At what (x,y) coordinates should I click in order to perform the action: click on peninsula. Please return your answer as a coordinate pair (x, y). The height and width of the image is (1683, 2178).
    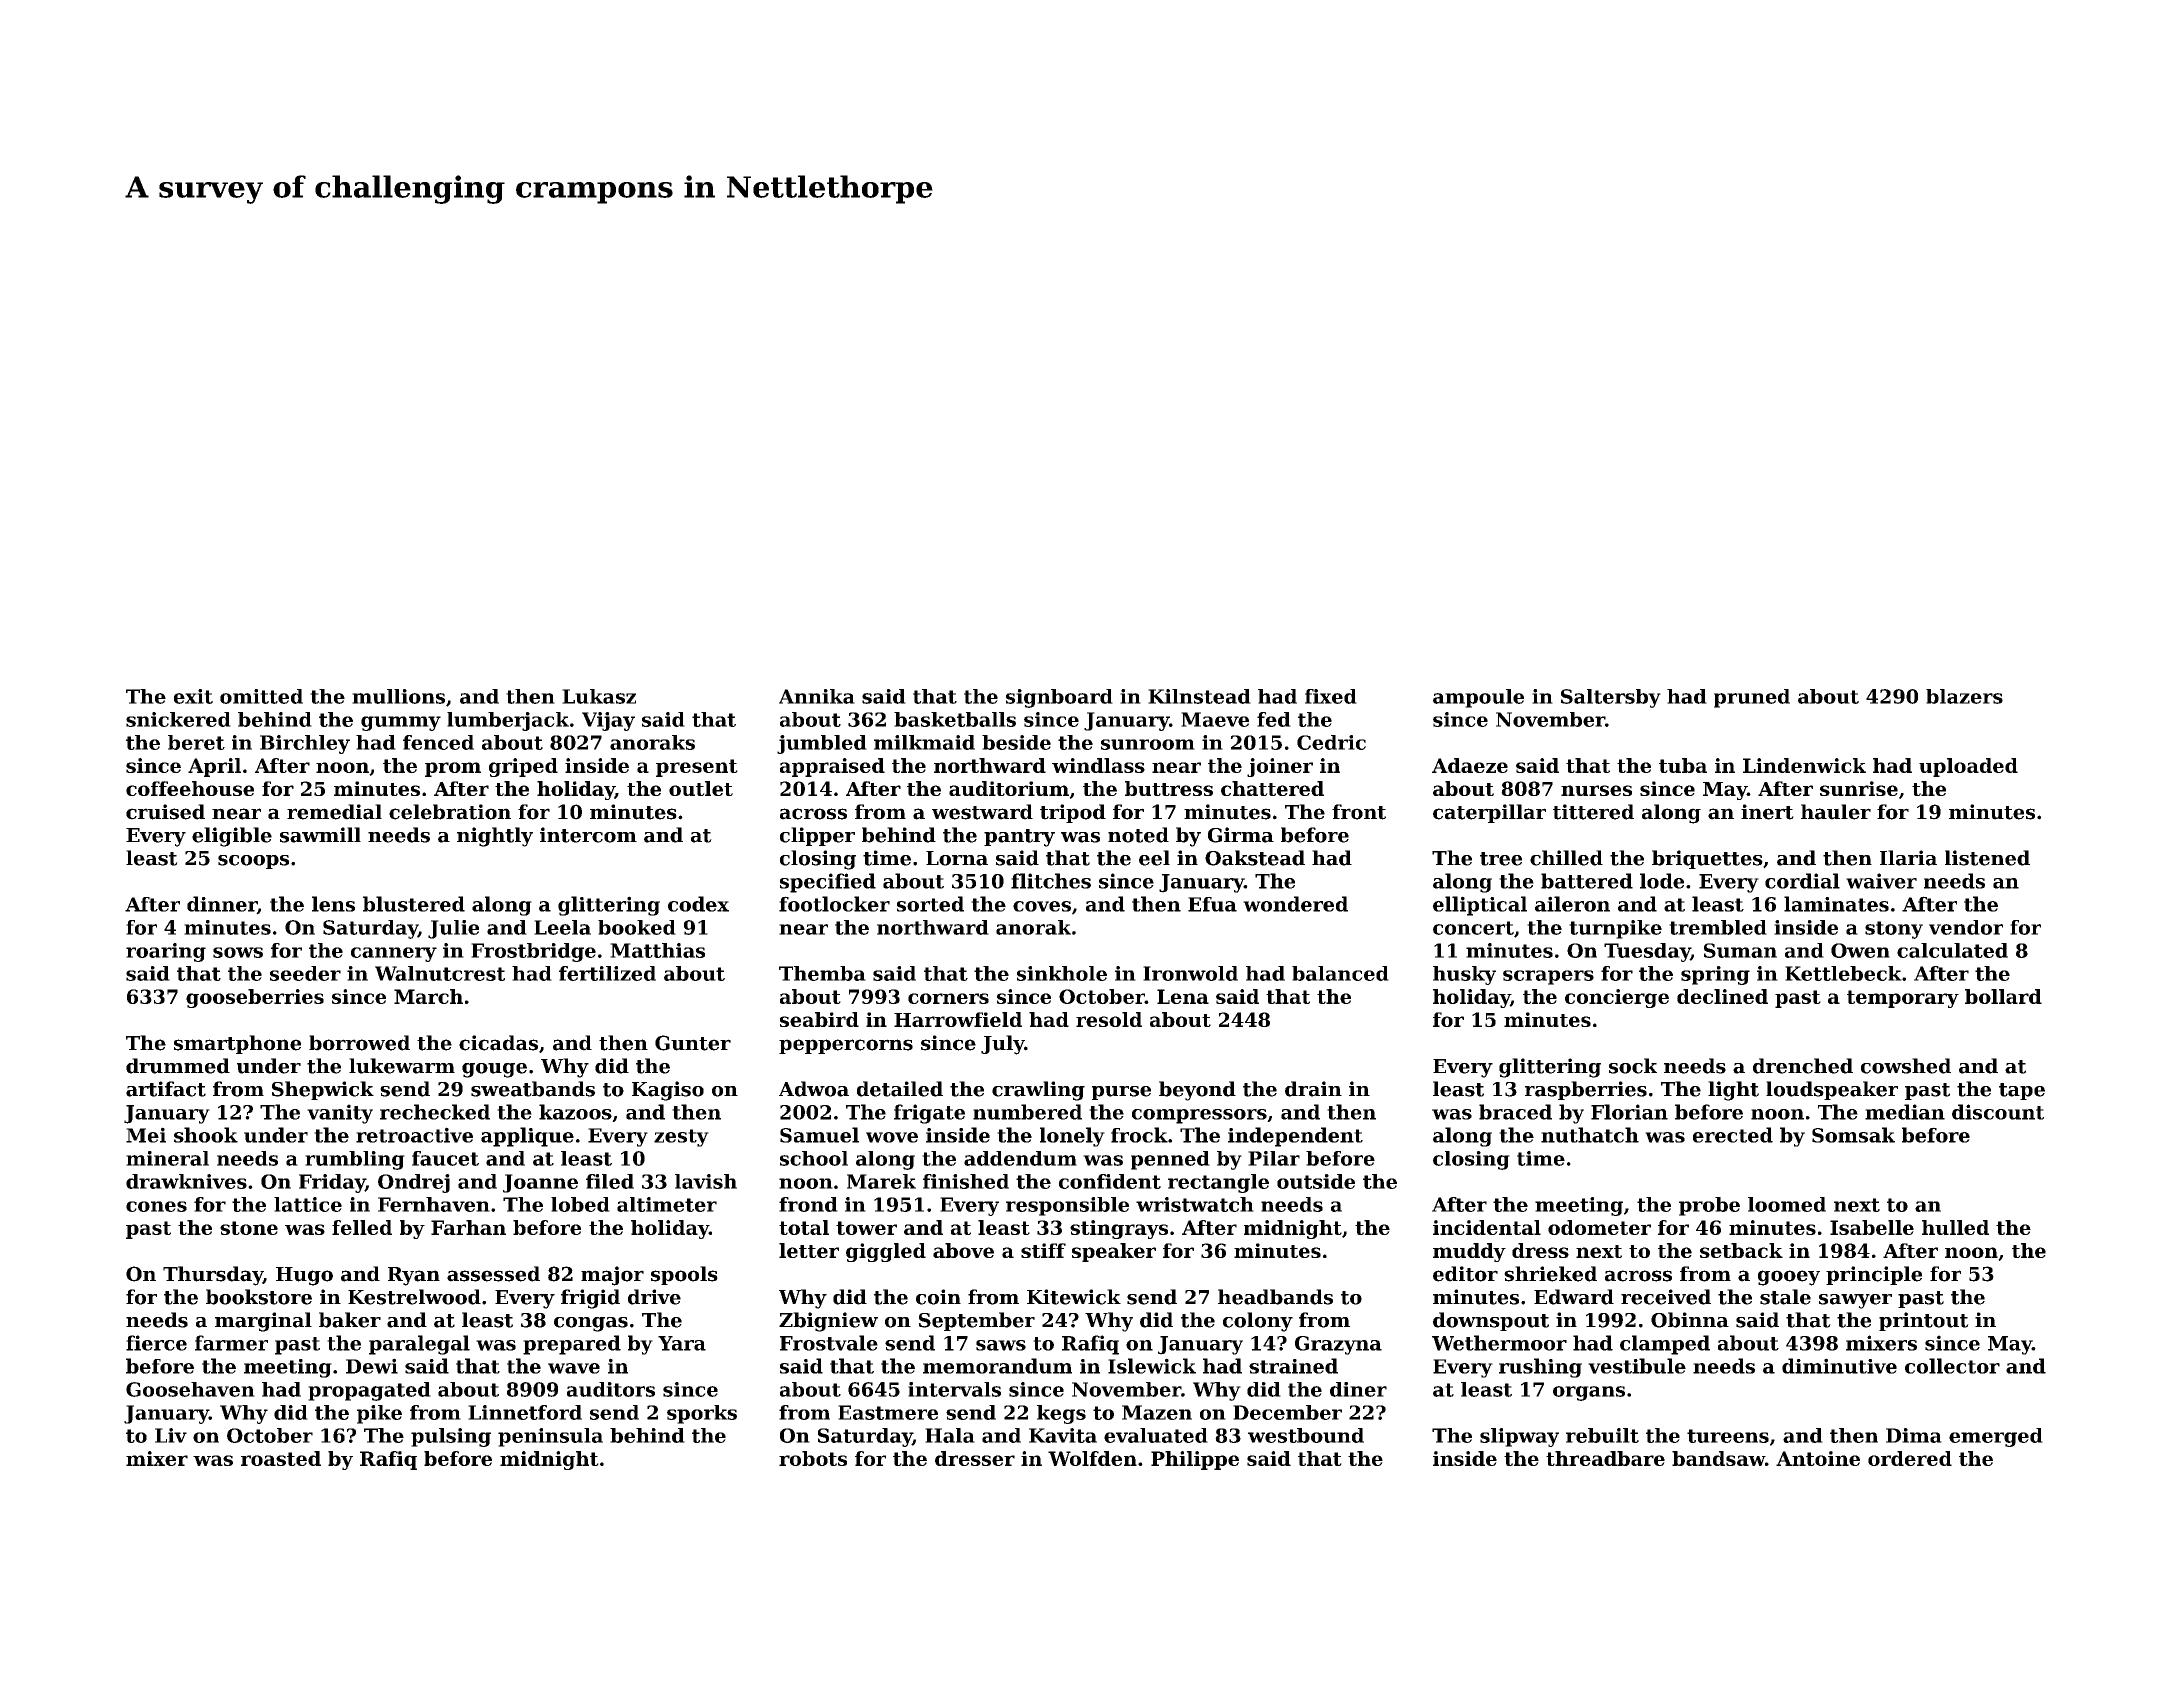
    Looking at the image, I should click on (550, 1437).
